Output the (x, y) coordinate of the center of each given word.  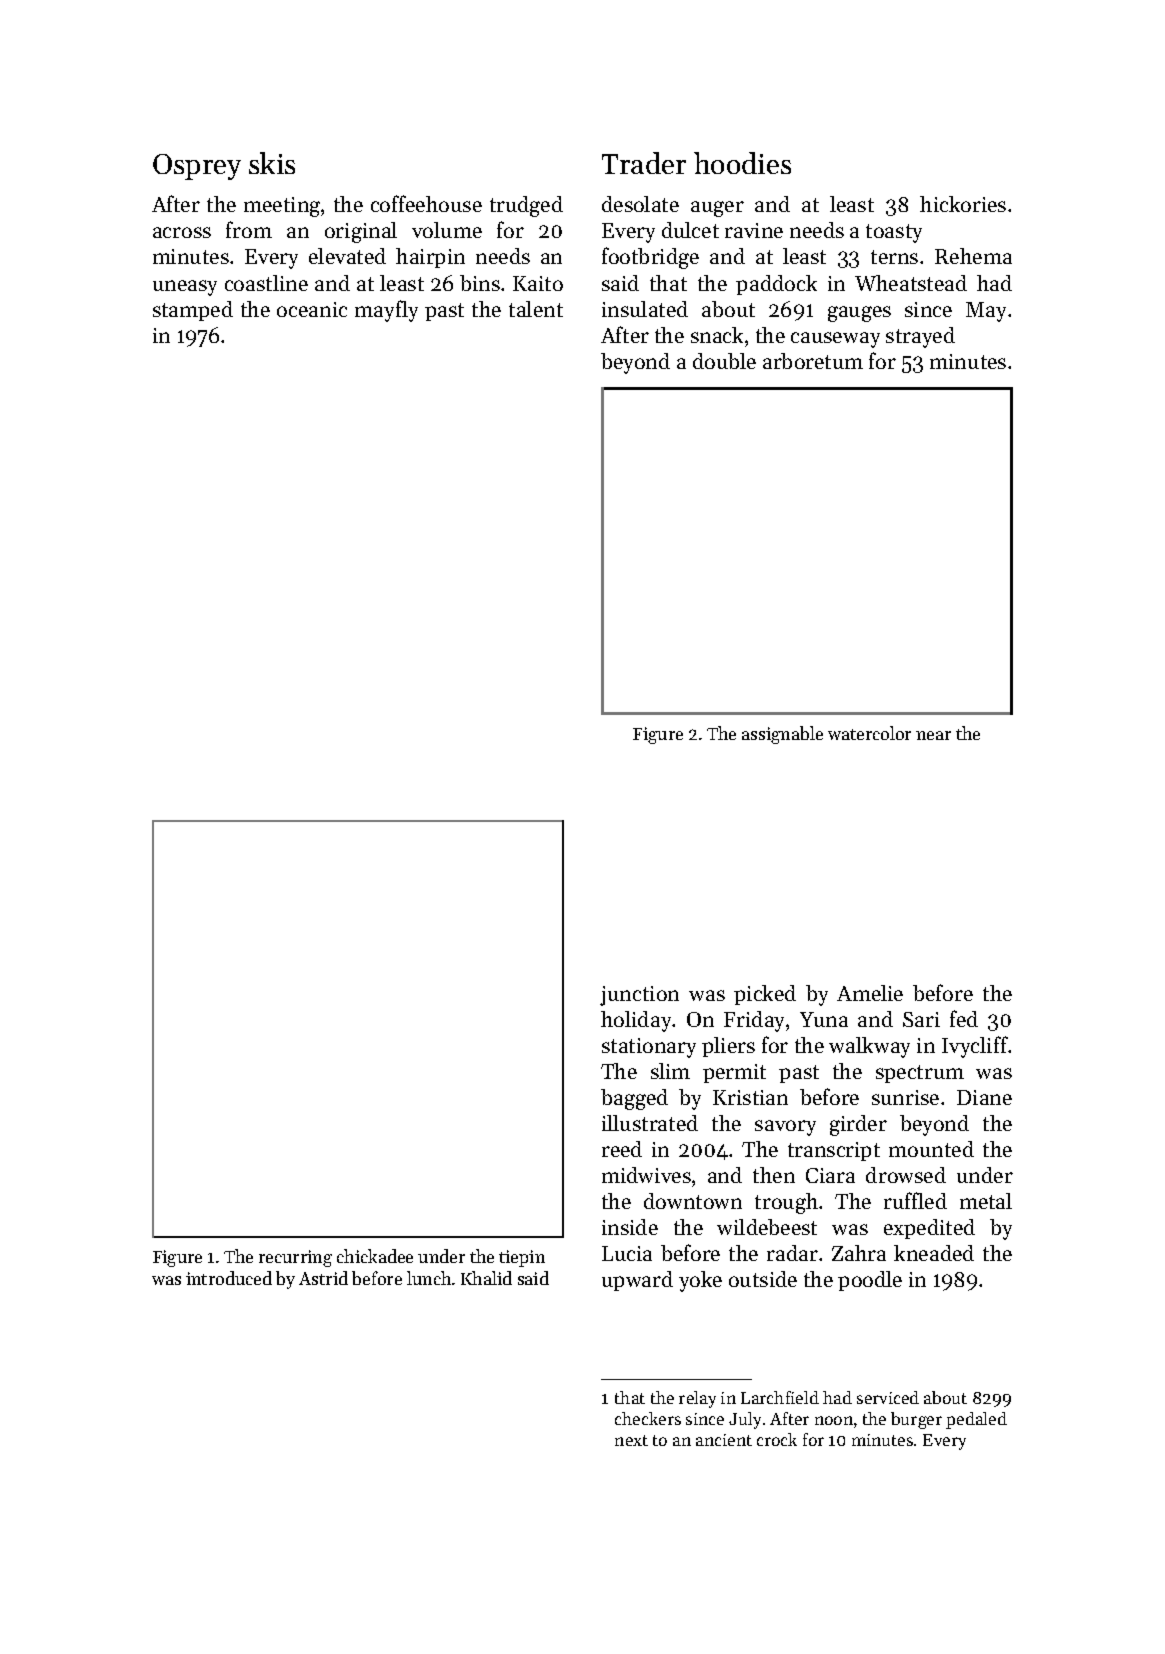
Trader (644, 163)
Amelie (870, 993)
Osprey (197, 167)
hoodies (742, 163)
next (631, 1440)
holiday (637, 1021)
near (933, 735)
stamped (193, 311)
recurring (295, 1258)
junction (639, 996)
